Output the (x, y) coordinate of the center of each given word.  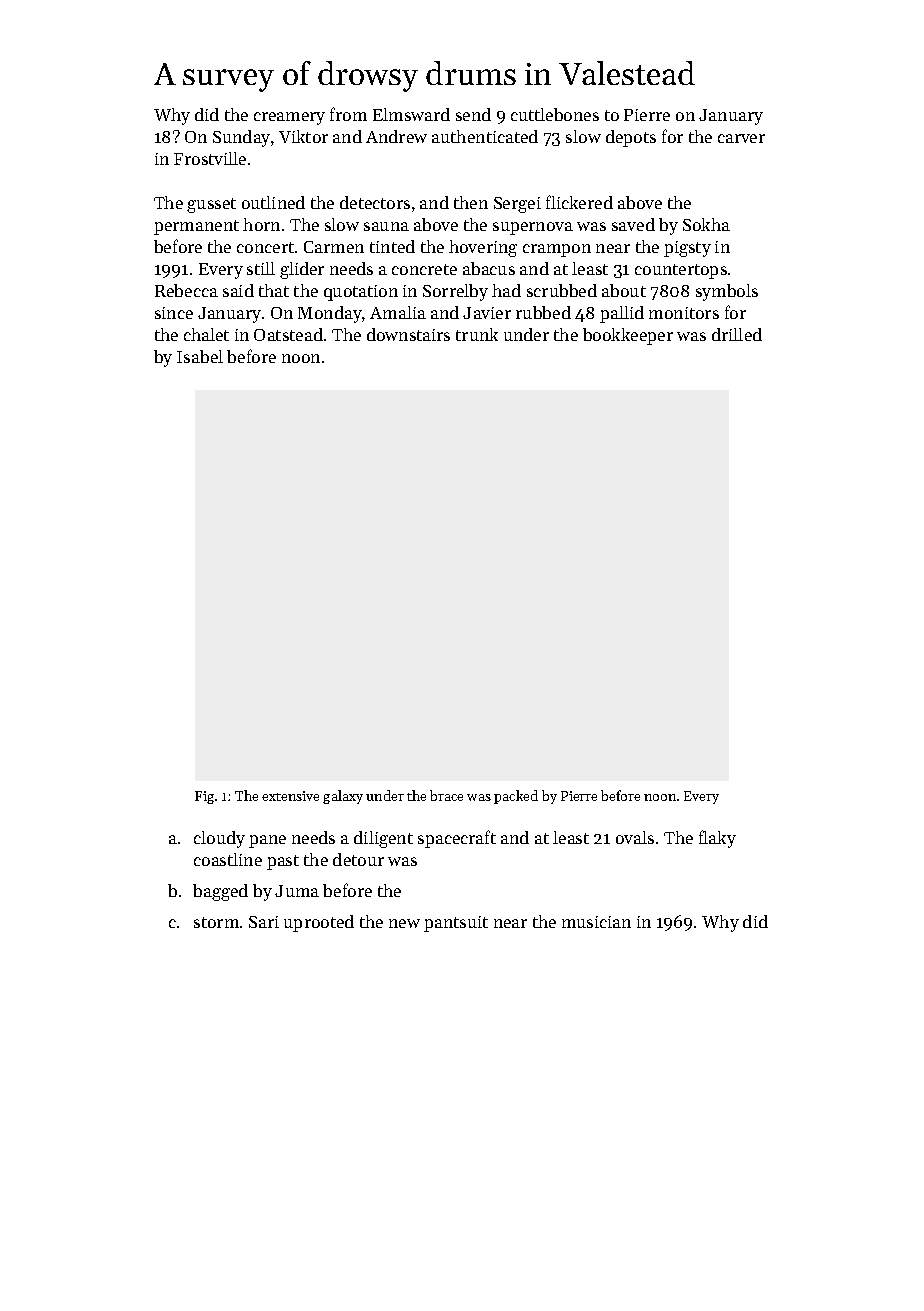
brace (446, 795)
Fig (204, 797)
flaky (717, 839)
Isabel (200, 356)
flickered (579, 202)
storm (216, 922)
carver (741, 138)
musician (596, 922)
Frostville (210, 158)
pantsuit (456, 924)
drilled (737, 334)
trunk (477, 334)
